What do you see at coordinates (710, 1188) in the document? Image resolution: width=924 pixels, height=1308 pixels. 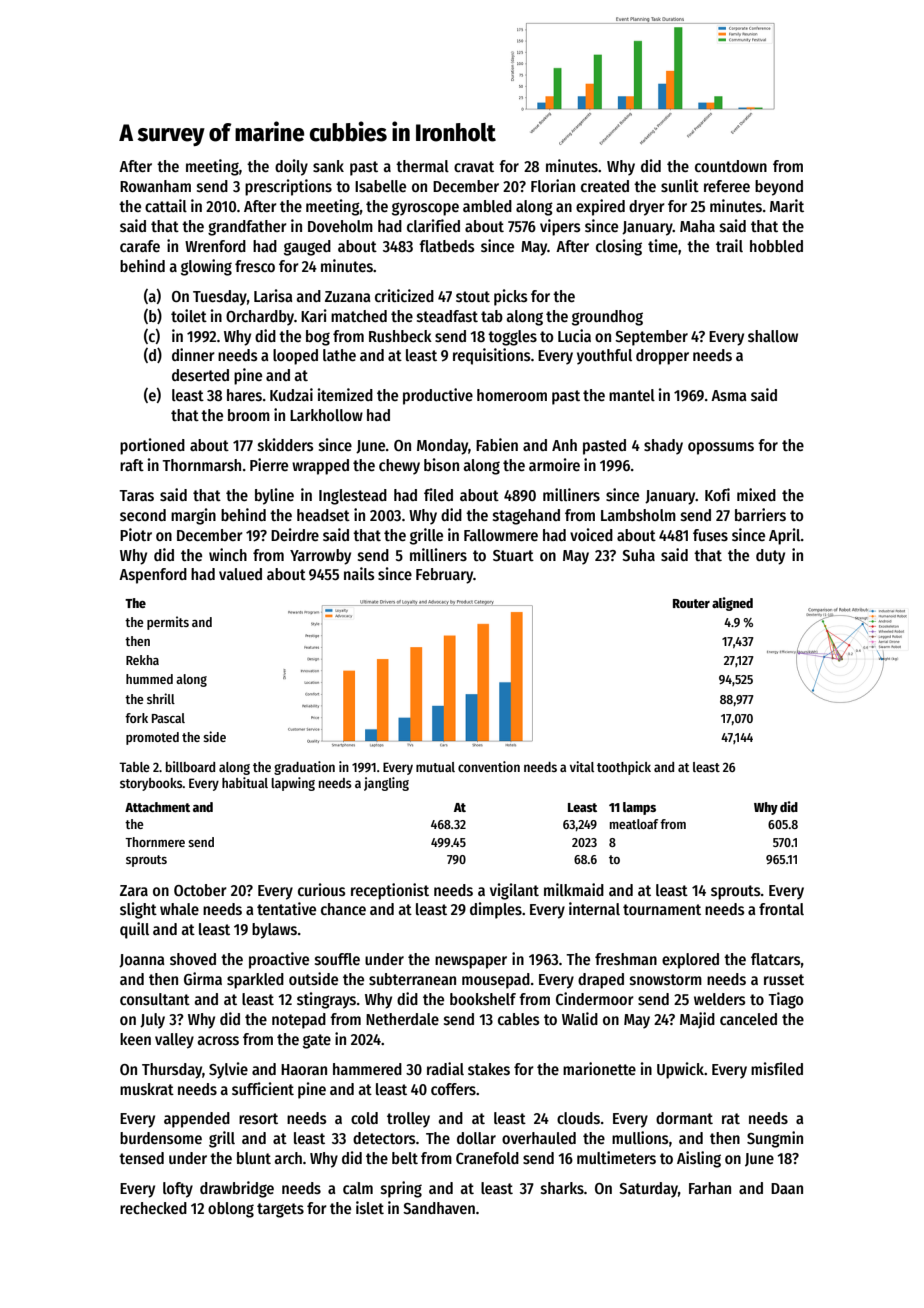 I see `Farhan` at bounding box center [710, 1188].
